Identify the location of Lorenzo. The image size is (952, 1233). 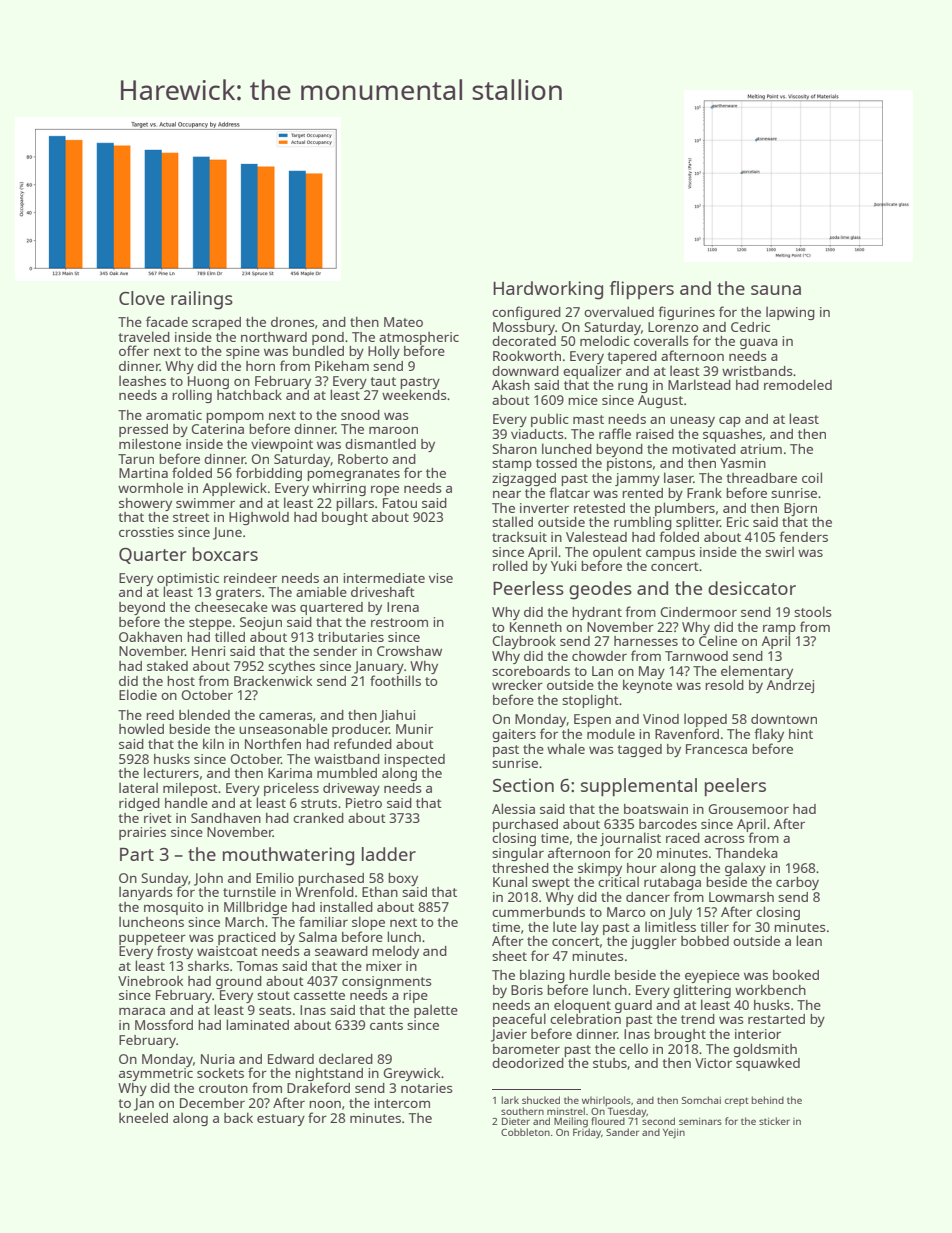
(673, 327).
